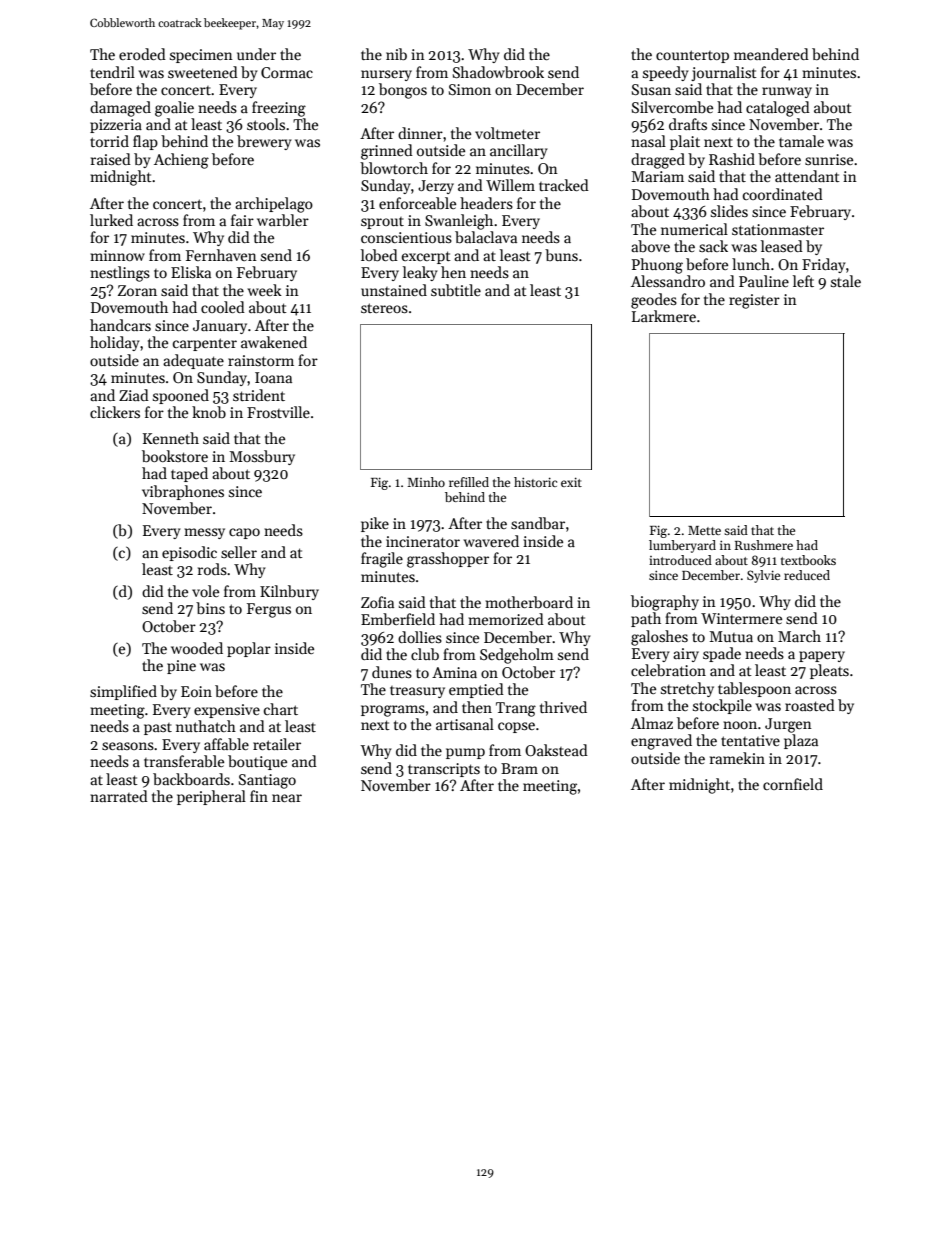 Image resolution: width=952 pixels, height=1233 pixels. I want to click on simplified, so click(123, 692).
